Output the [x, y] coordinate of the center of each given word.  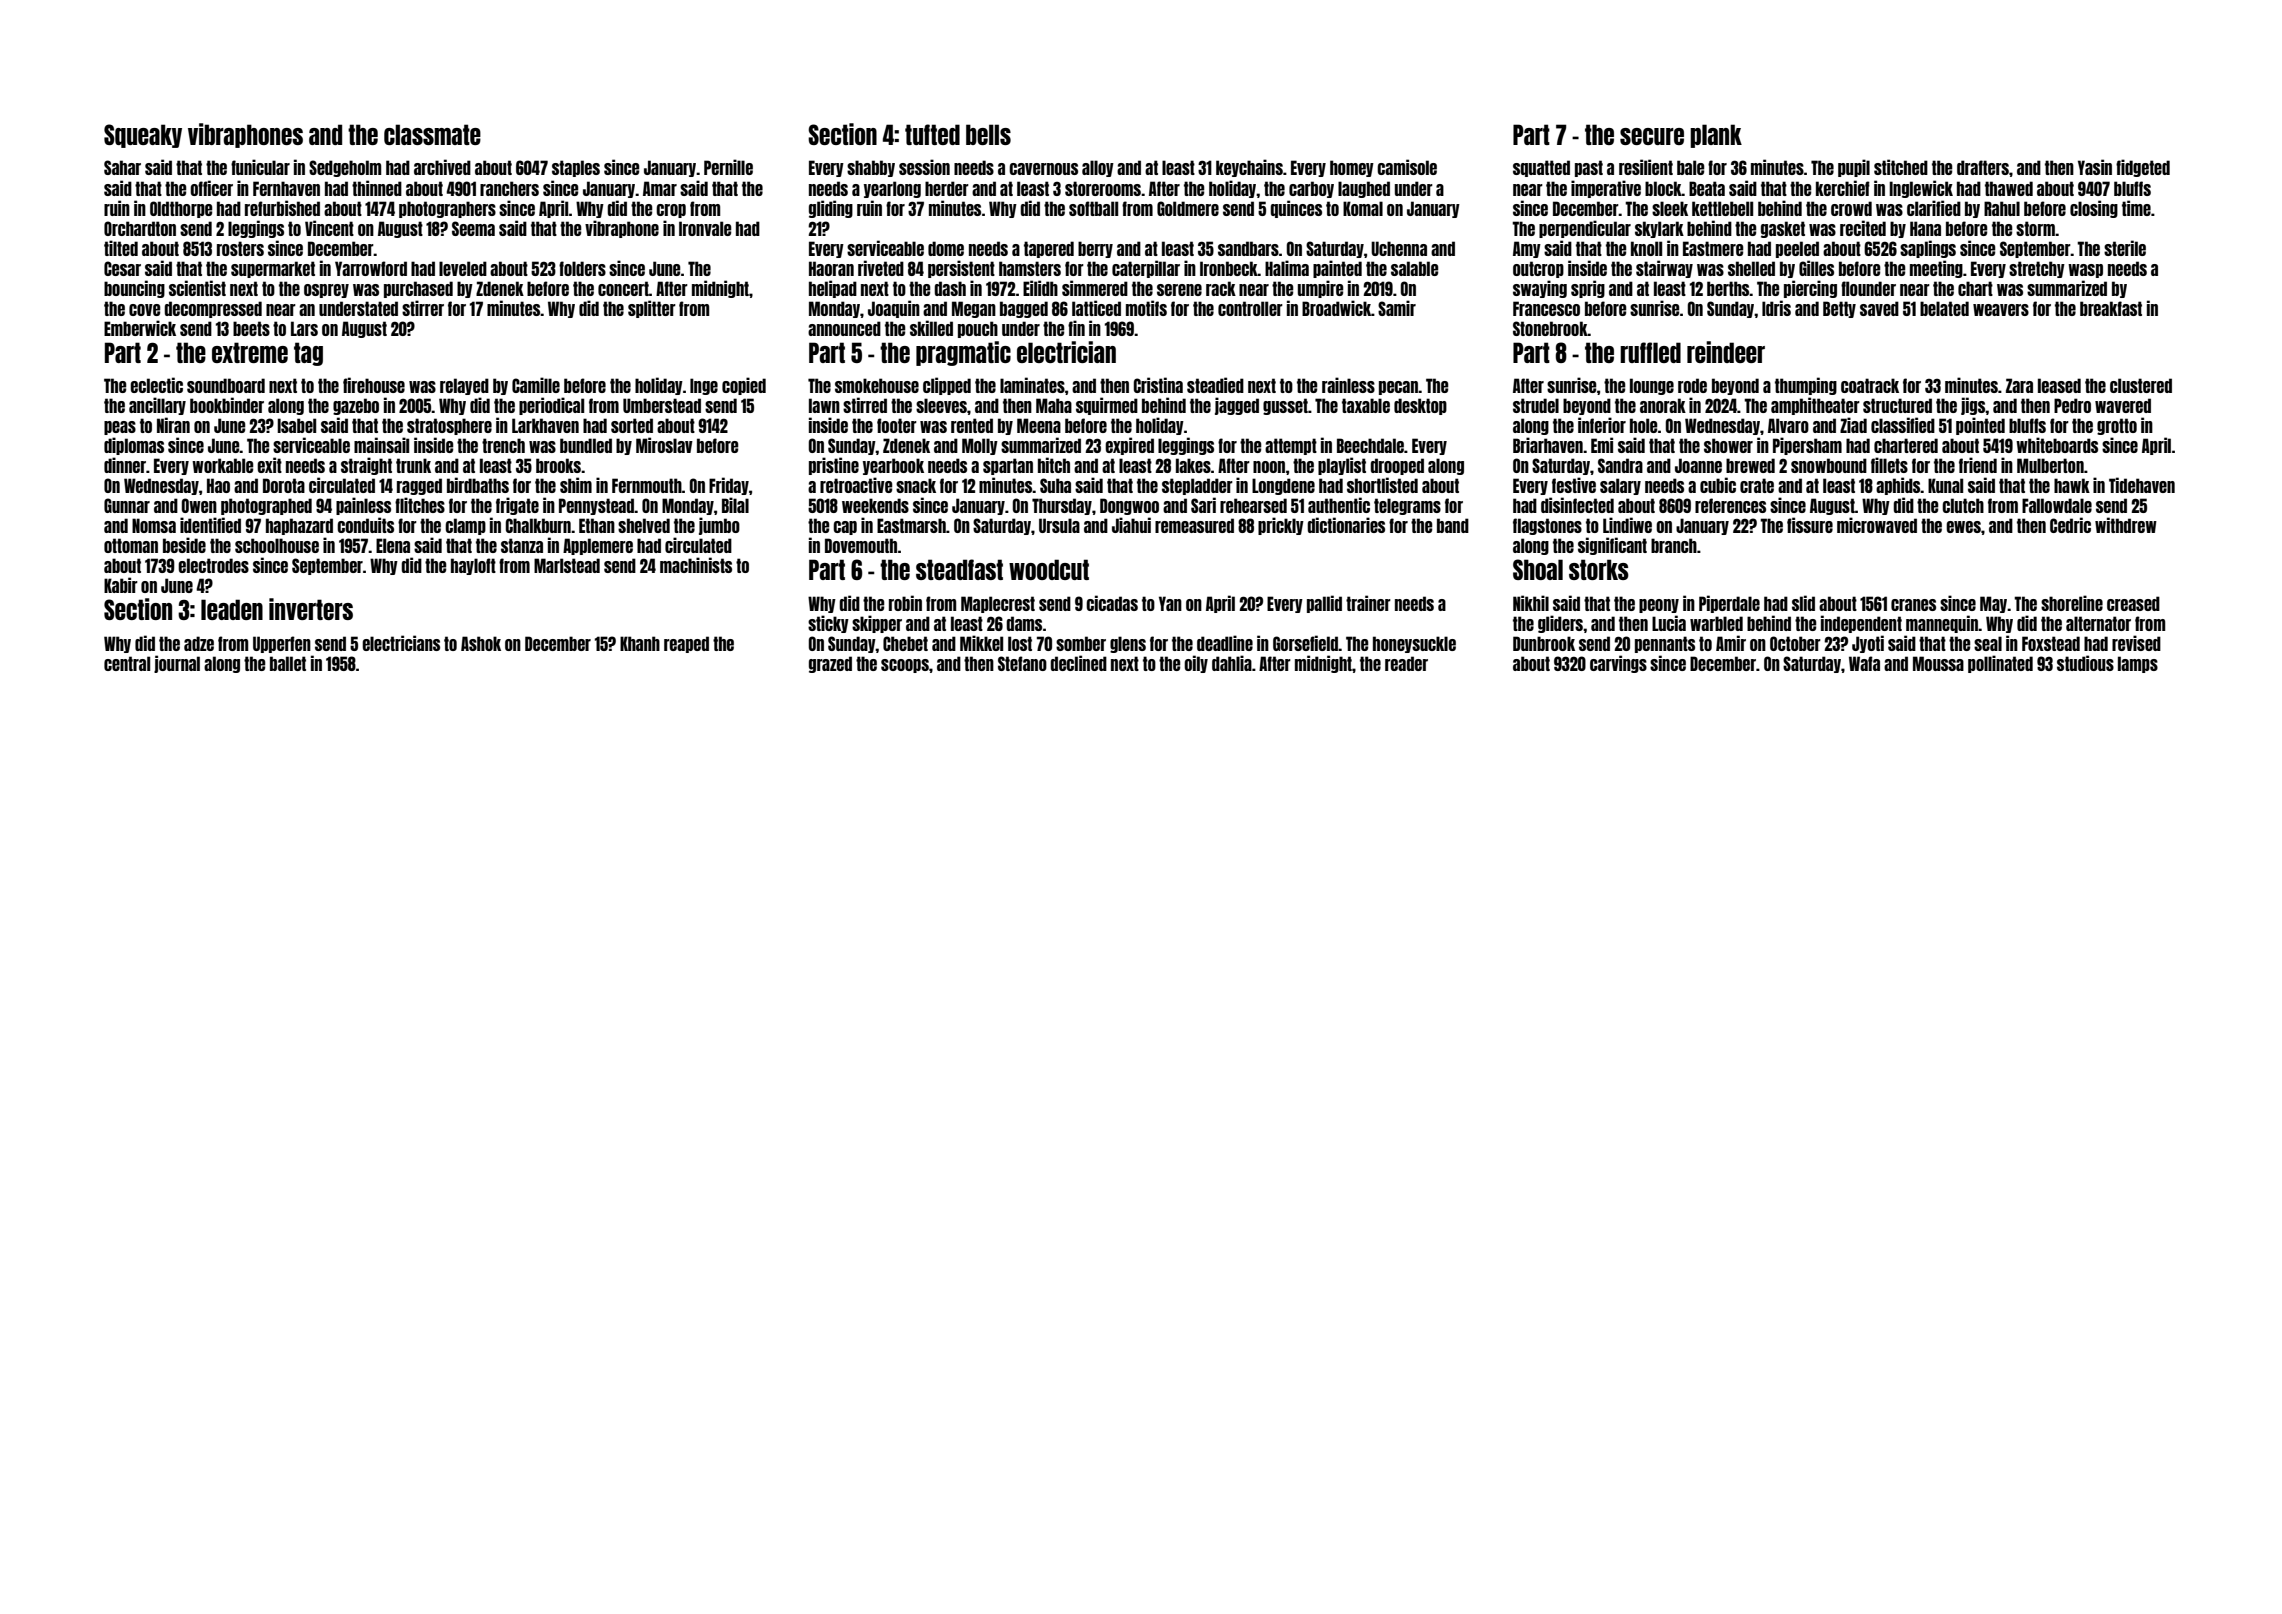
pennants [1665, 644]
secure [1652, 136]
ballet [288, 663]
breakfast [2111, 308]
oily [1196, 664]
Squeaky [143, 136]
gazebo [356, 406]
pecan [1399, 388]
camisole [1407, 167]
